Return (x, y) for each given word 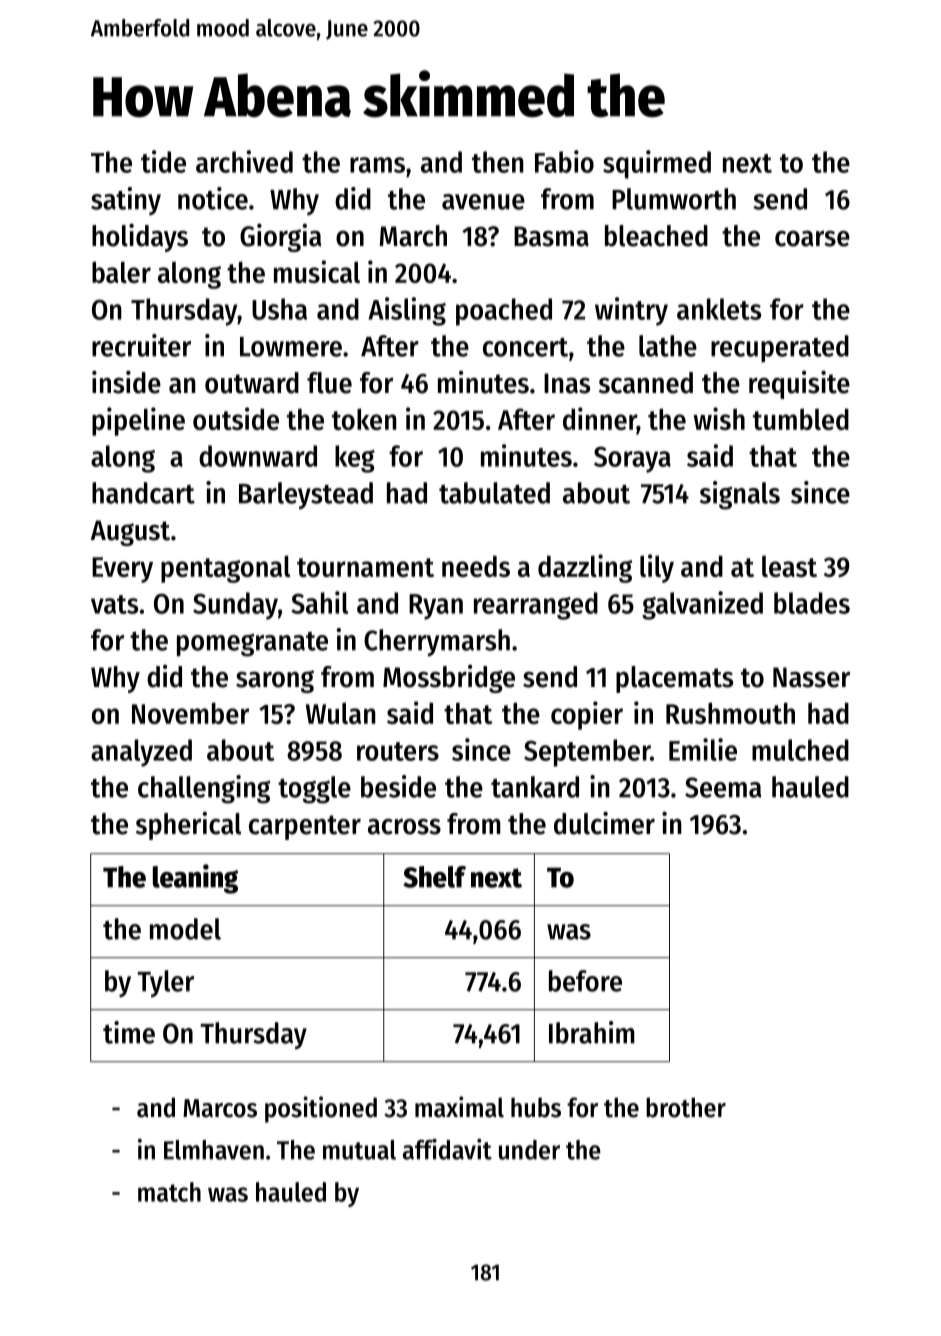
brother (686, 1107)
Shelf (434, 877)
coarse (812, 239)
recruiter (141, 345)
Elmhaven (214, 1150)
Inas (567, 383)
